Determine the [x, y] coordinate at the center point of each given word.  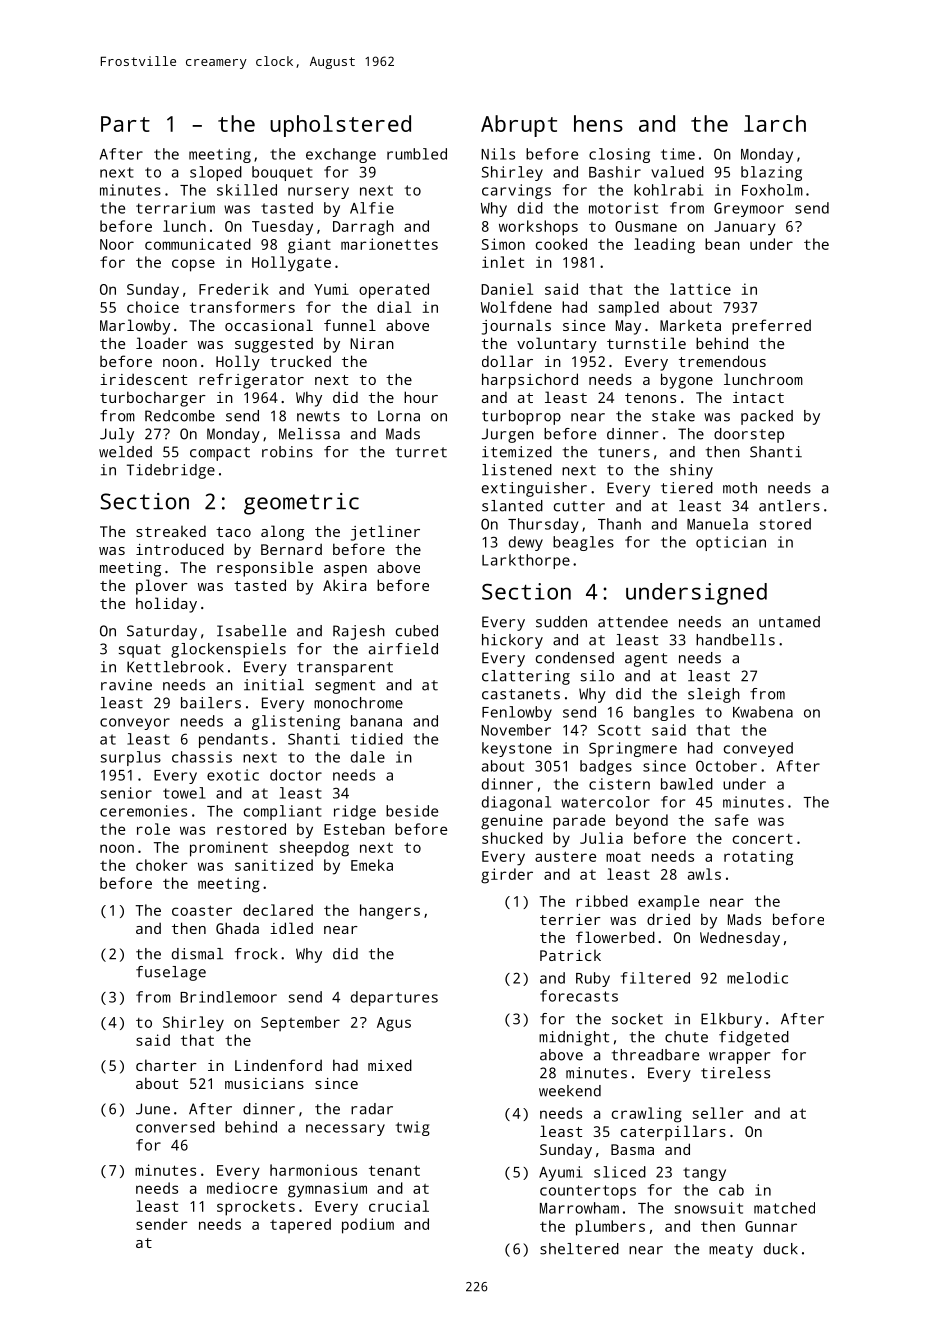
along [282, 533]
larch [775, 123]
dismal [197, 954]
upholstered [340, 126]
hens [598, 123]
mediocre [242, 1188]
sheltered [579, 1249]
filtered [655, 978]
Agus [394, 1024]
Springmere [633, 749]
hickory [512, 641]
